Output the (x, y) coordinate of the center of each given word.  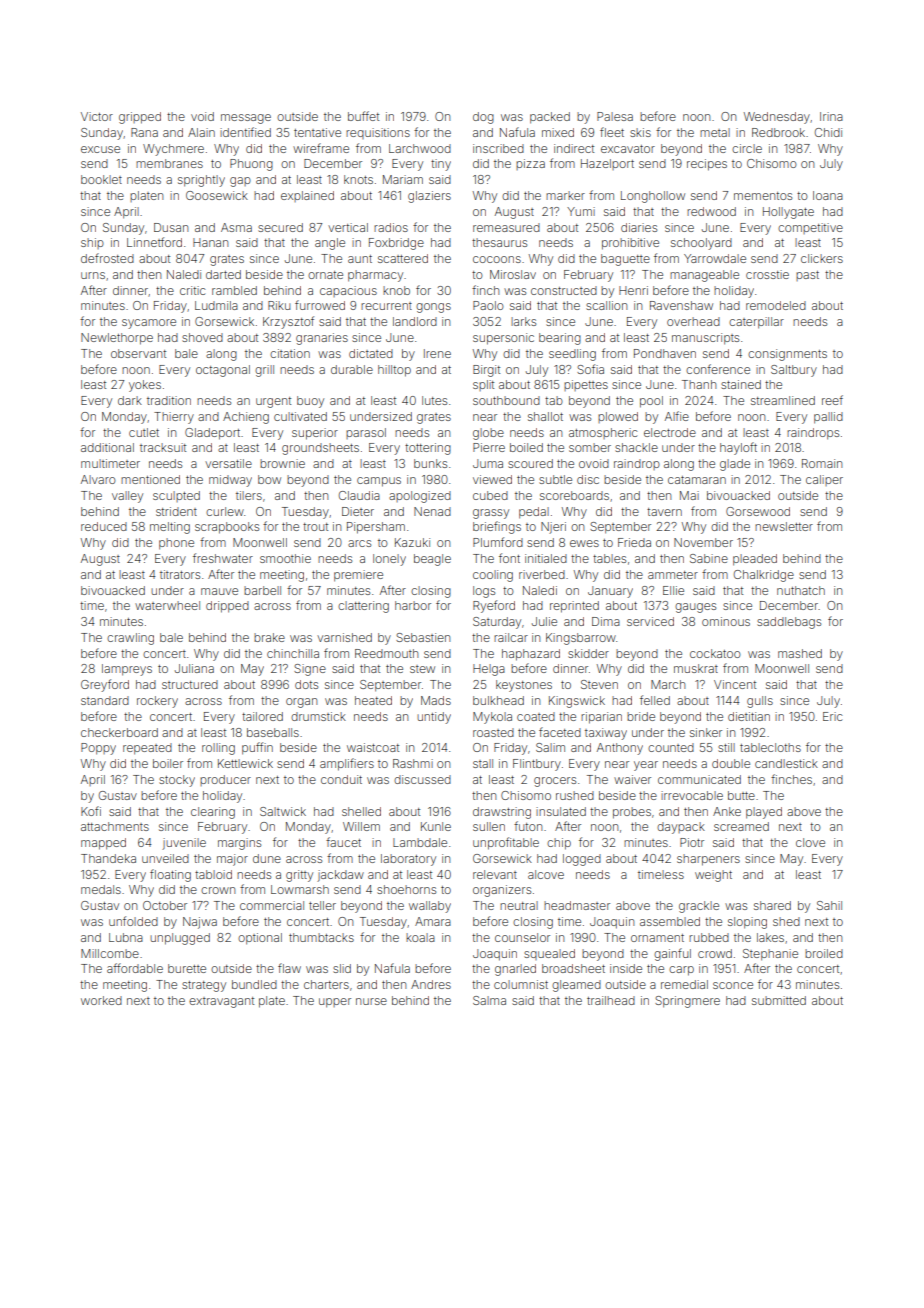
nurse (371, 1001)
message (246, 119)
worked (101, 1000)
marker (565, 195)
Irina (831, 116)
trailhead (611, 1000)
